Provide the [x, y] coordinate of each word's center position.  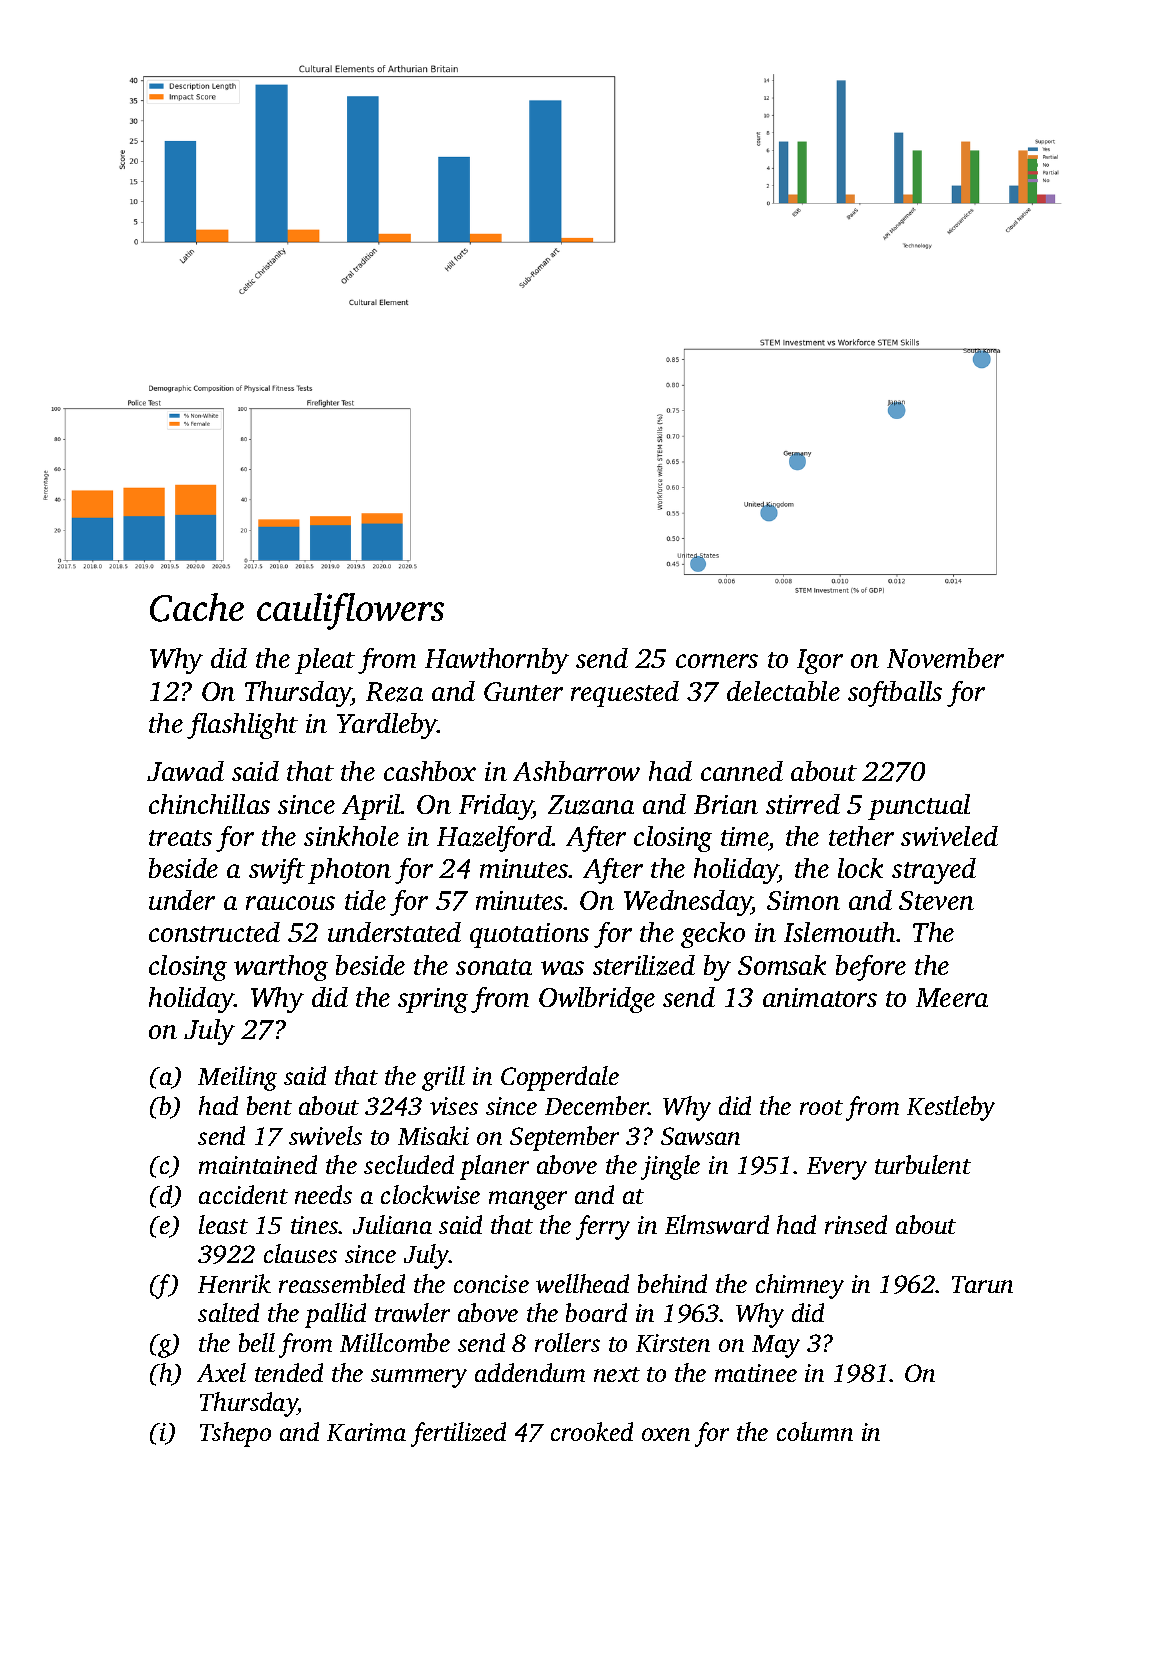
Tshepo [235, 1434]
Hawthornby [497, 661]
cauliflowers [350, 611]
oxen [666, 1434]
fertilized [458, 1434]
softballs [895, 694]
